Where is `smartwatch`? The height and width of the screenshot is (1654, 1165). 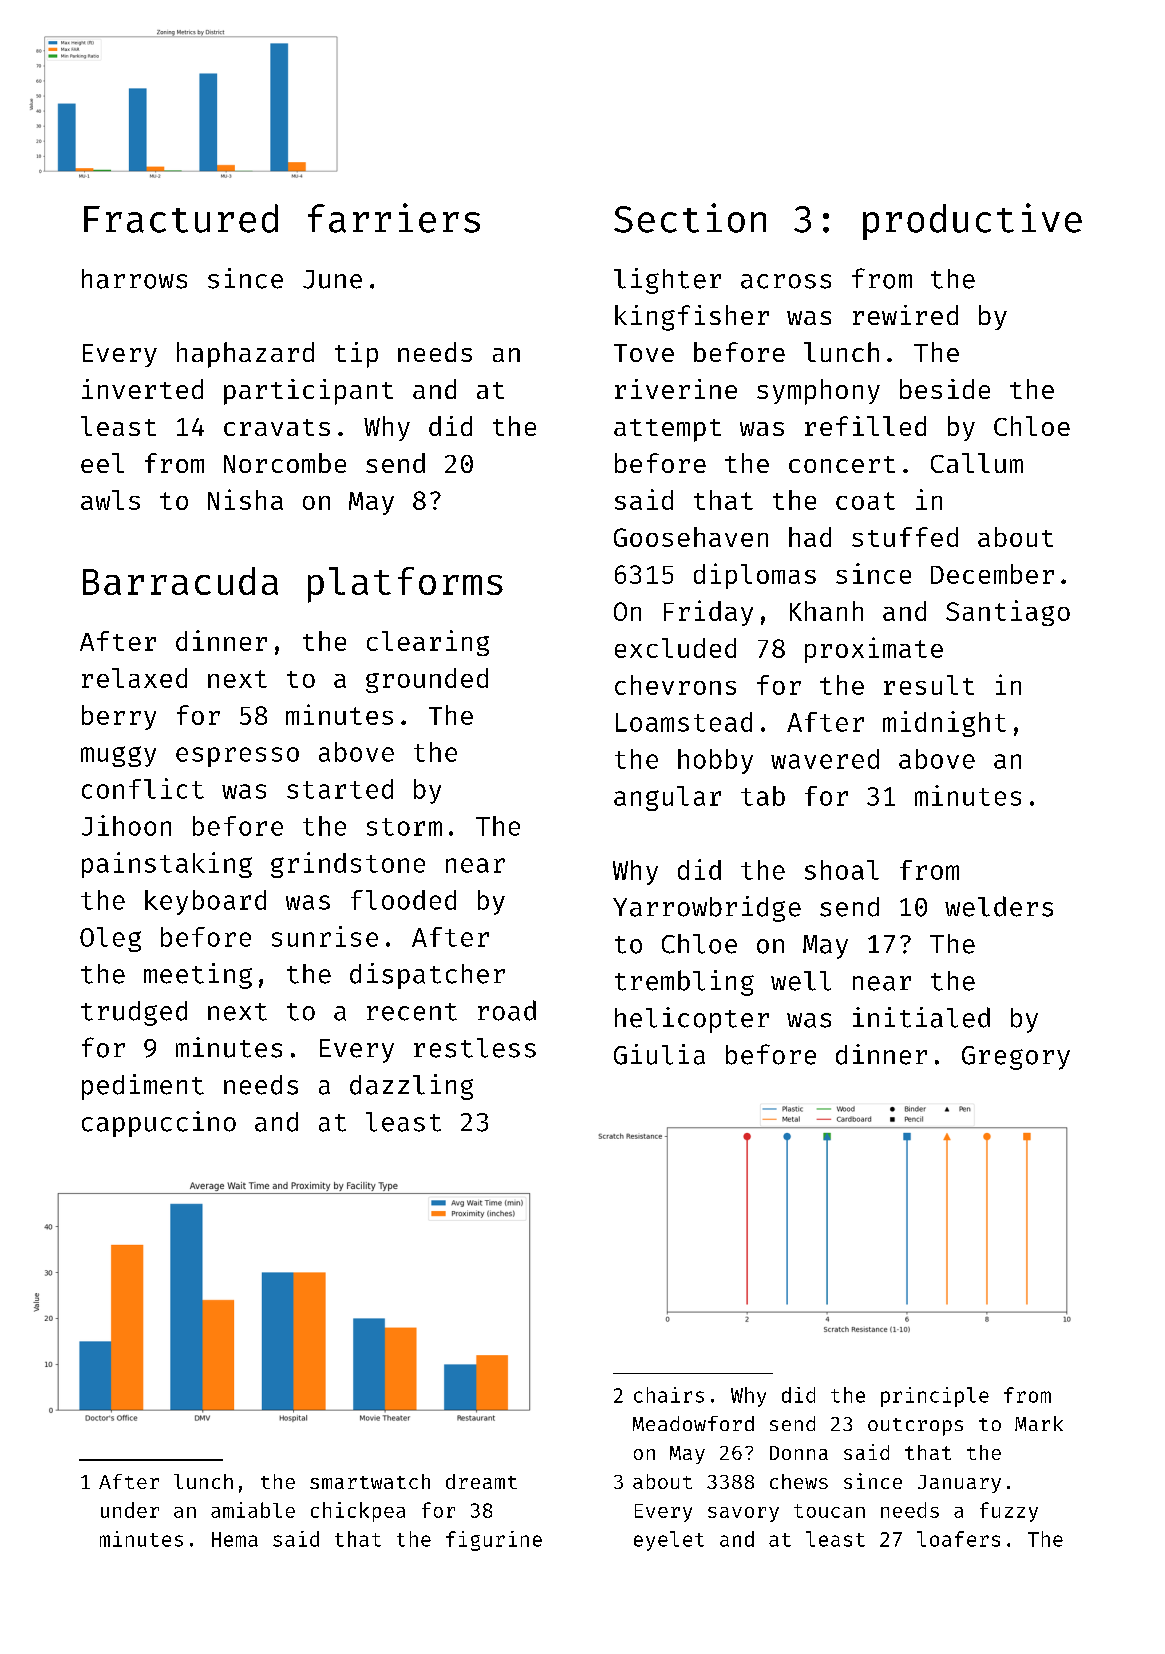 smartwatch is located at coordinates (370, 1481).
